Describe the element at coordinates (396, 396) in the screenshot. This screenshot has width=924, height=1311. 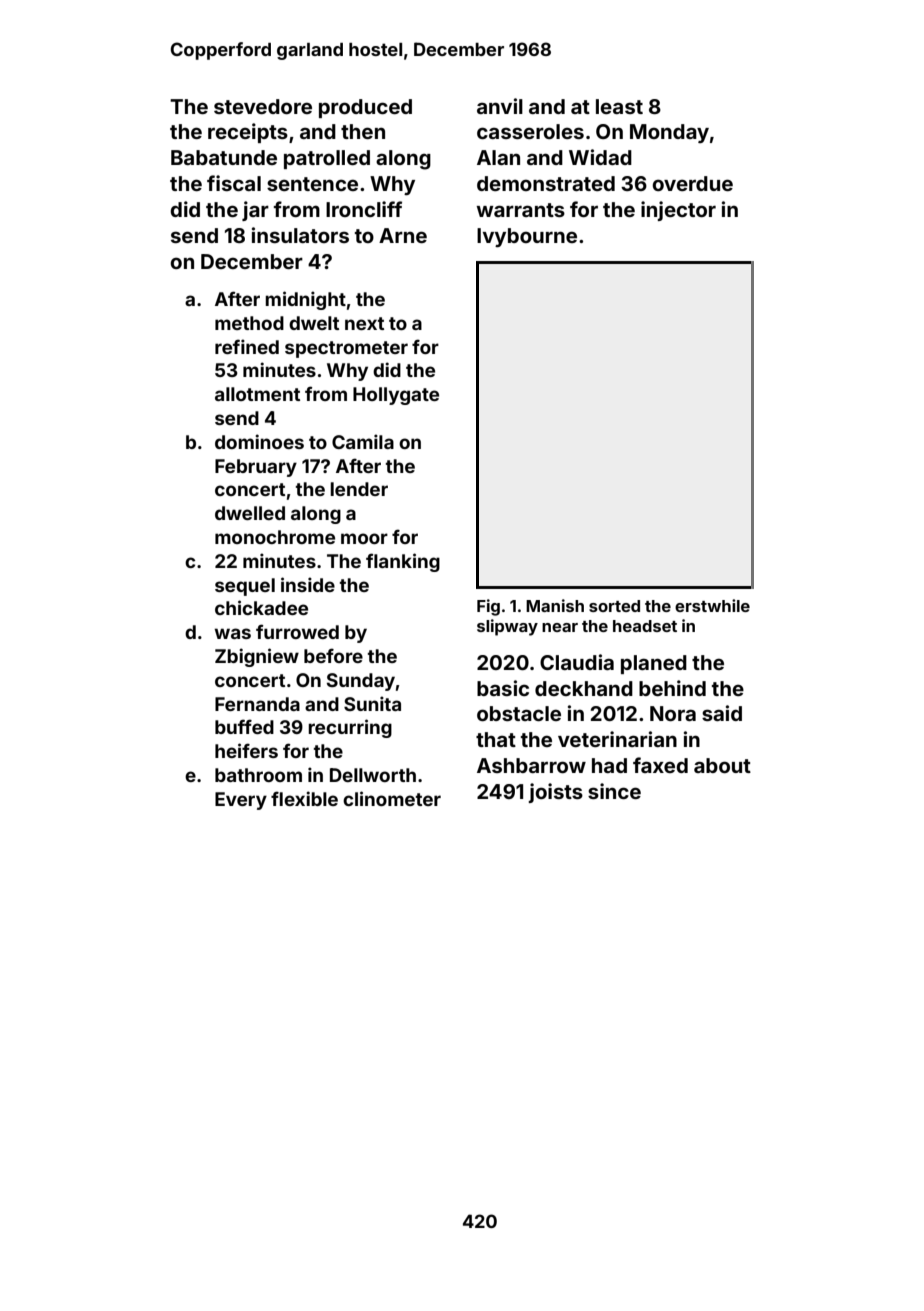
I see `Hollygate` at that location.
